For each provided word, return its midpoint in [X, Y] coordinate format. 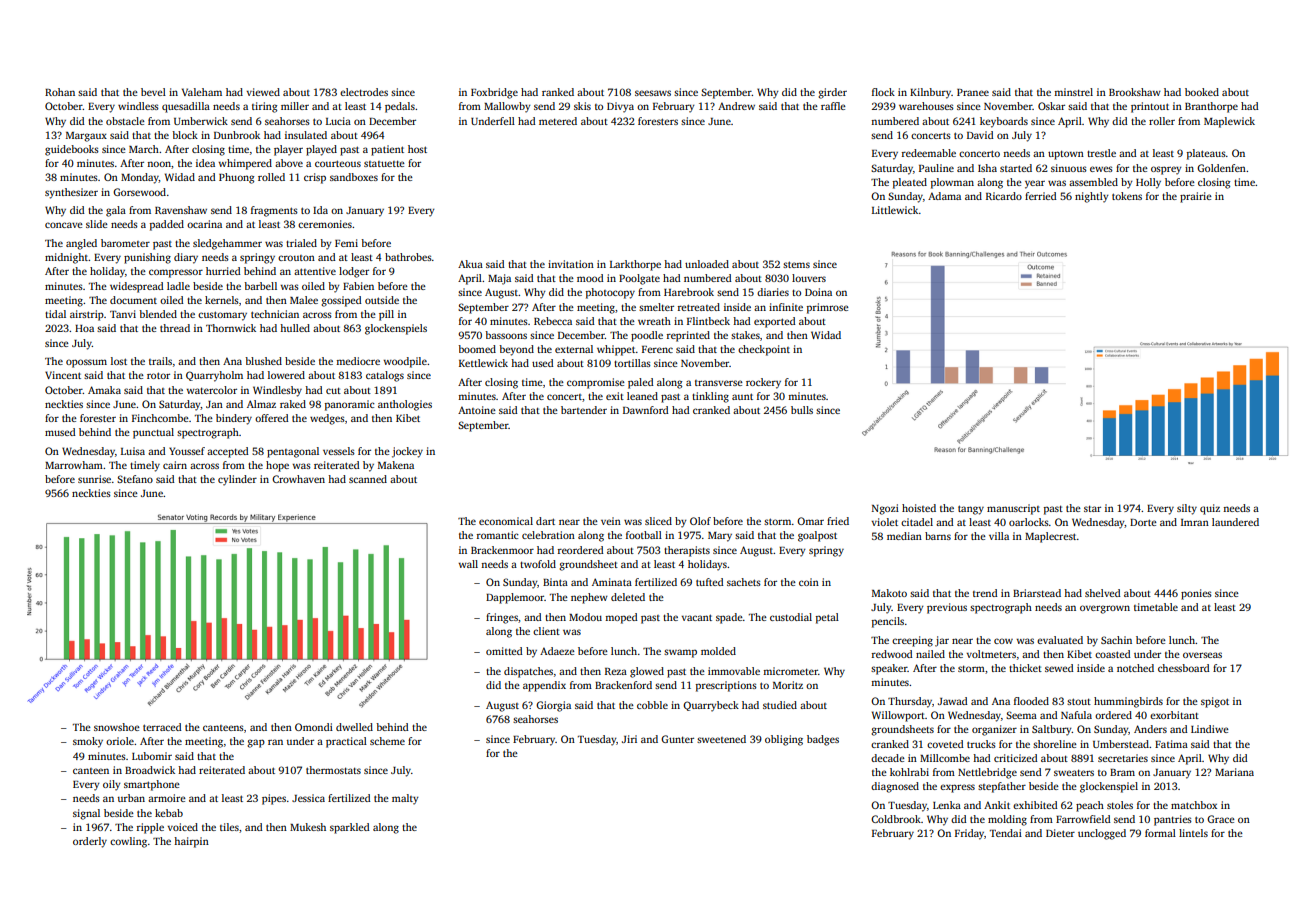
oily [112, 785]
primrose [828, 308]
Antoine [477, 410]
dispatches [528, 672]
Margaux [86, 137]
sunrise [94, 479]
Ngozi [885, 509]
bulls [802, 410]
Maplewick [1229, 122]
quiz [1210, 509]
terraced [162, 727]
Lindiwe [1210, 729]
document [133, 300]
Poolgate [639, 279]
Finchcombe [160, 418]
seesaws [653, 93]
